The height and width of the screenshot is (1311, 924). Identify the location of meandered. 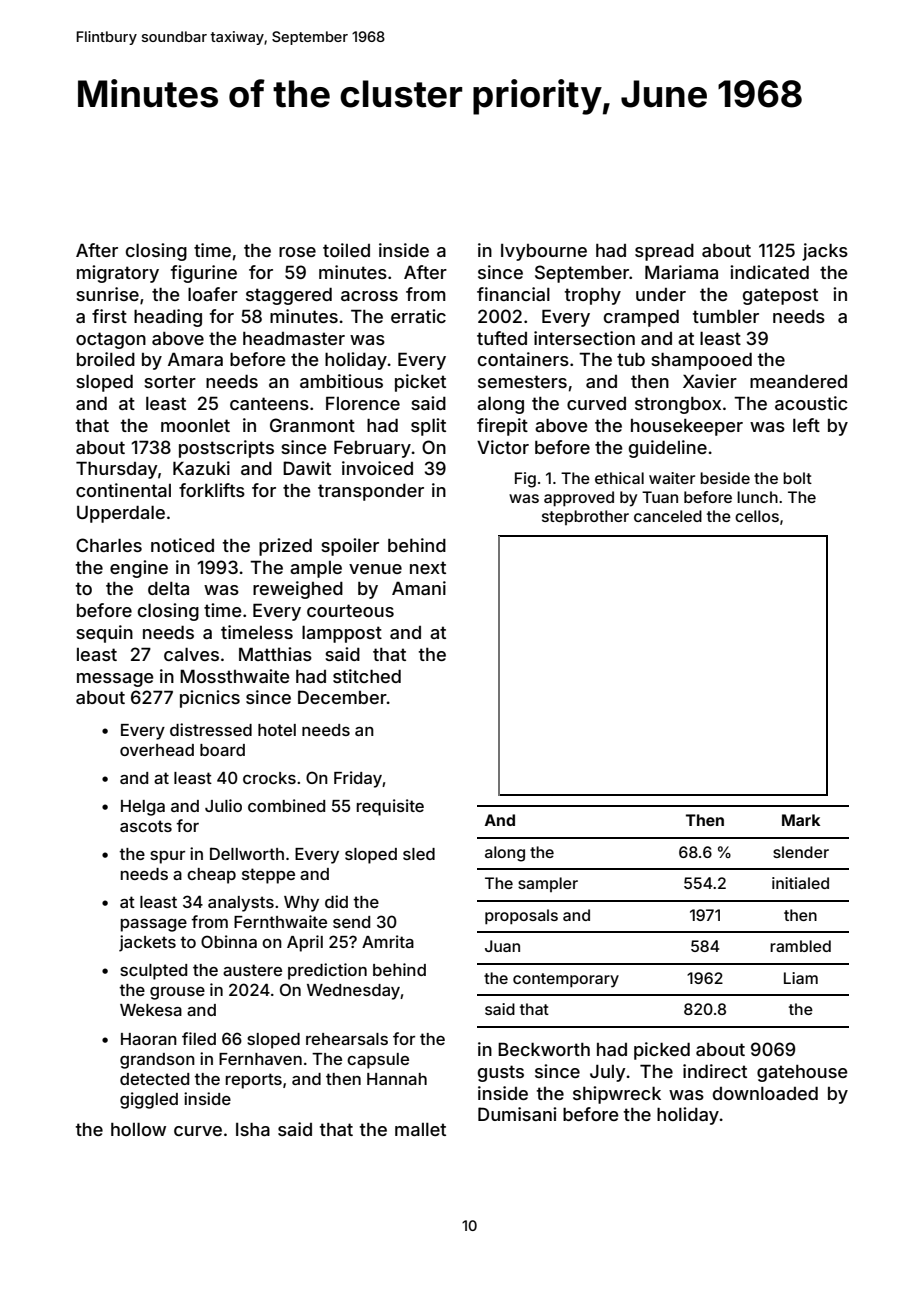
(798, 381).
